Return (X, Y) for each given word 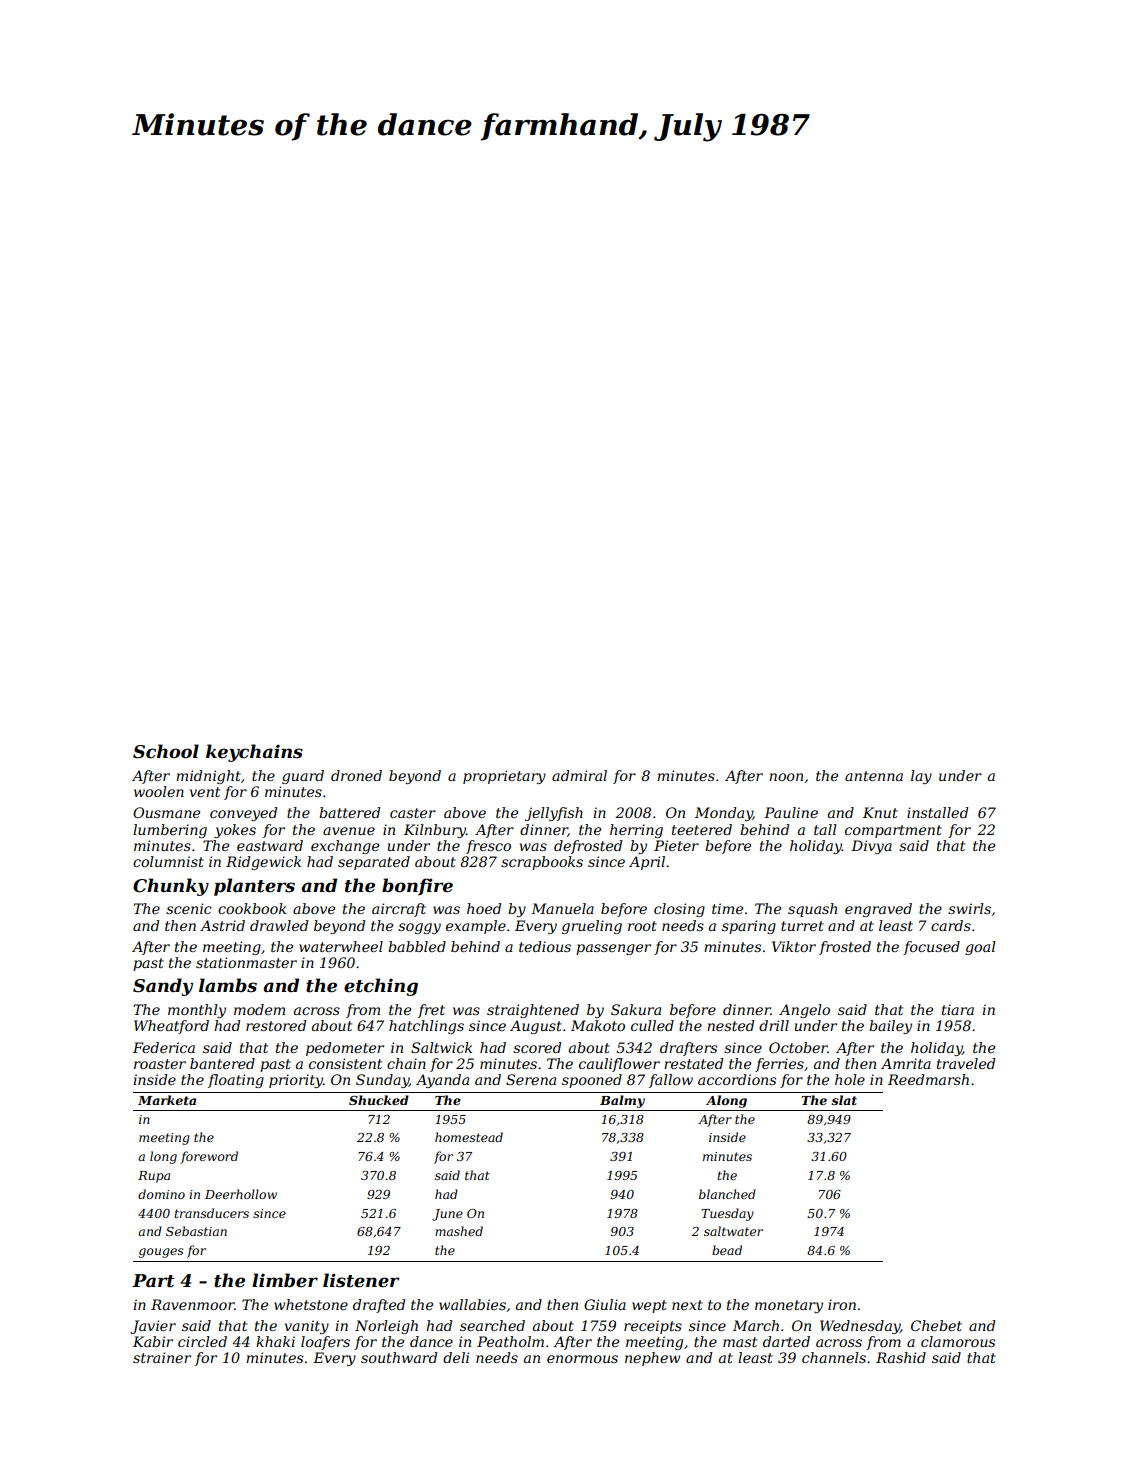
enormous (582, 1359)
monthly (197, 1011)
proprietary (504, 777)
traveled (966, 1063)
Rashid (901, 1357)
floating (236, 1081)
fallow (671, 1081)
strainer (162, 1357)
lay (921, 777)
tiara (958, 1009)
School (166, 751)
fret (431, 1011)
